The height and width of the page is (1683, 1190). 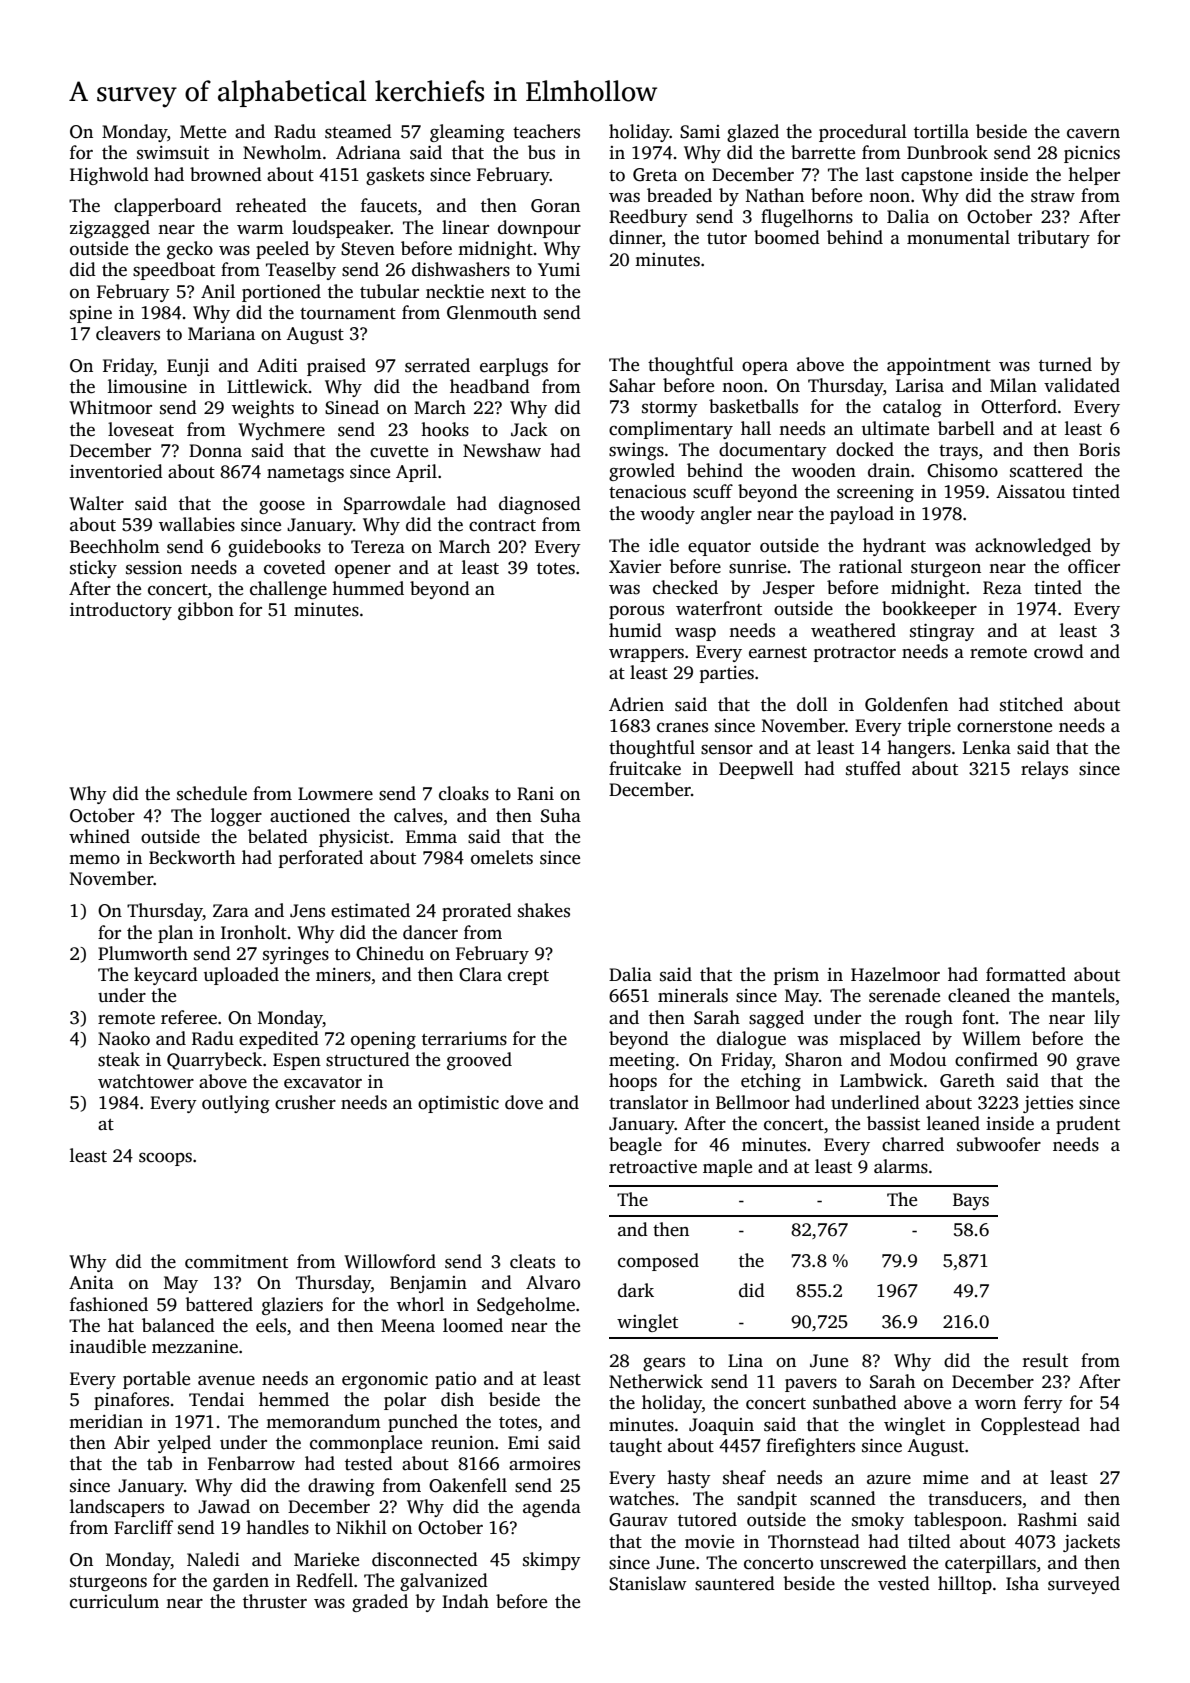 What do you see at coordinates (465, 1601) in the page?
I see `Indah` at bounding box center [465, 1601].
